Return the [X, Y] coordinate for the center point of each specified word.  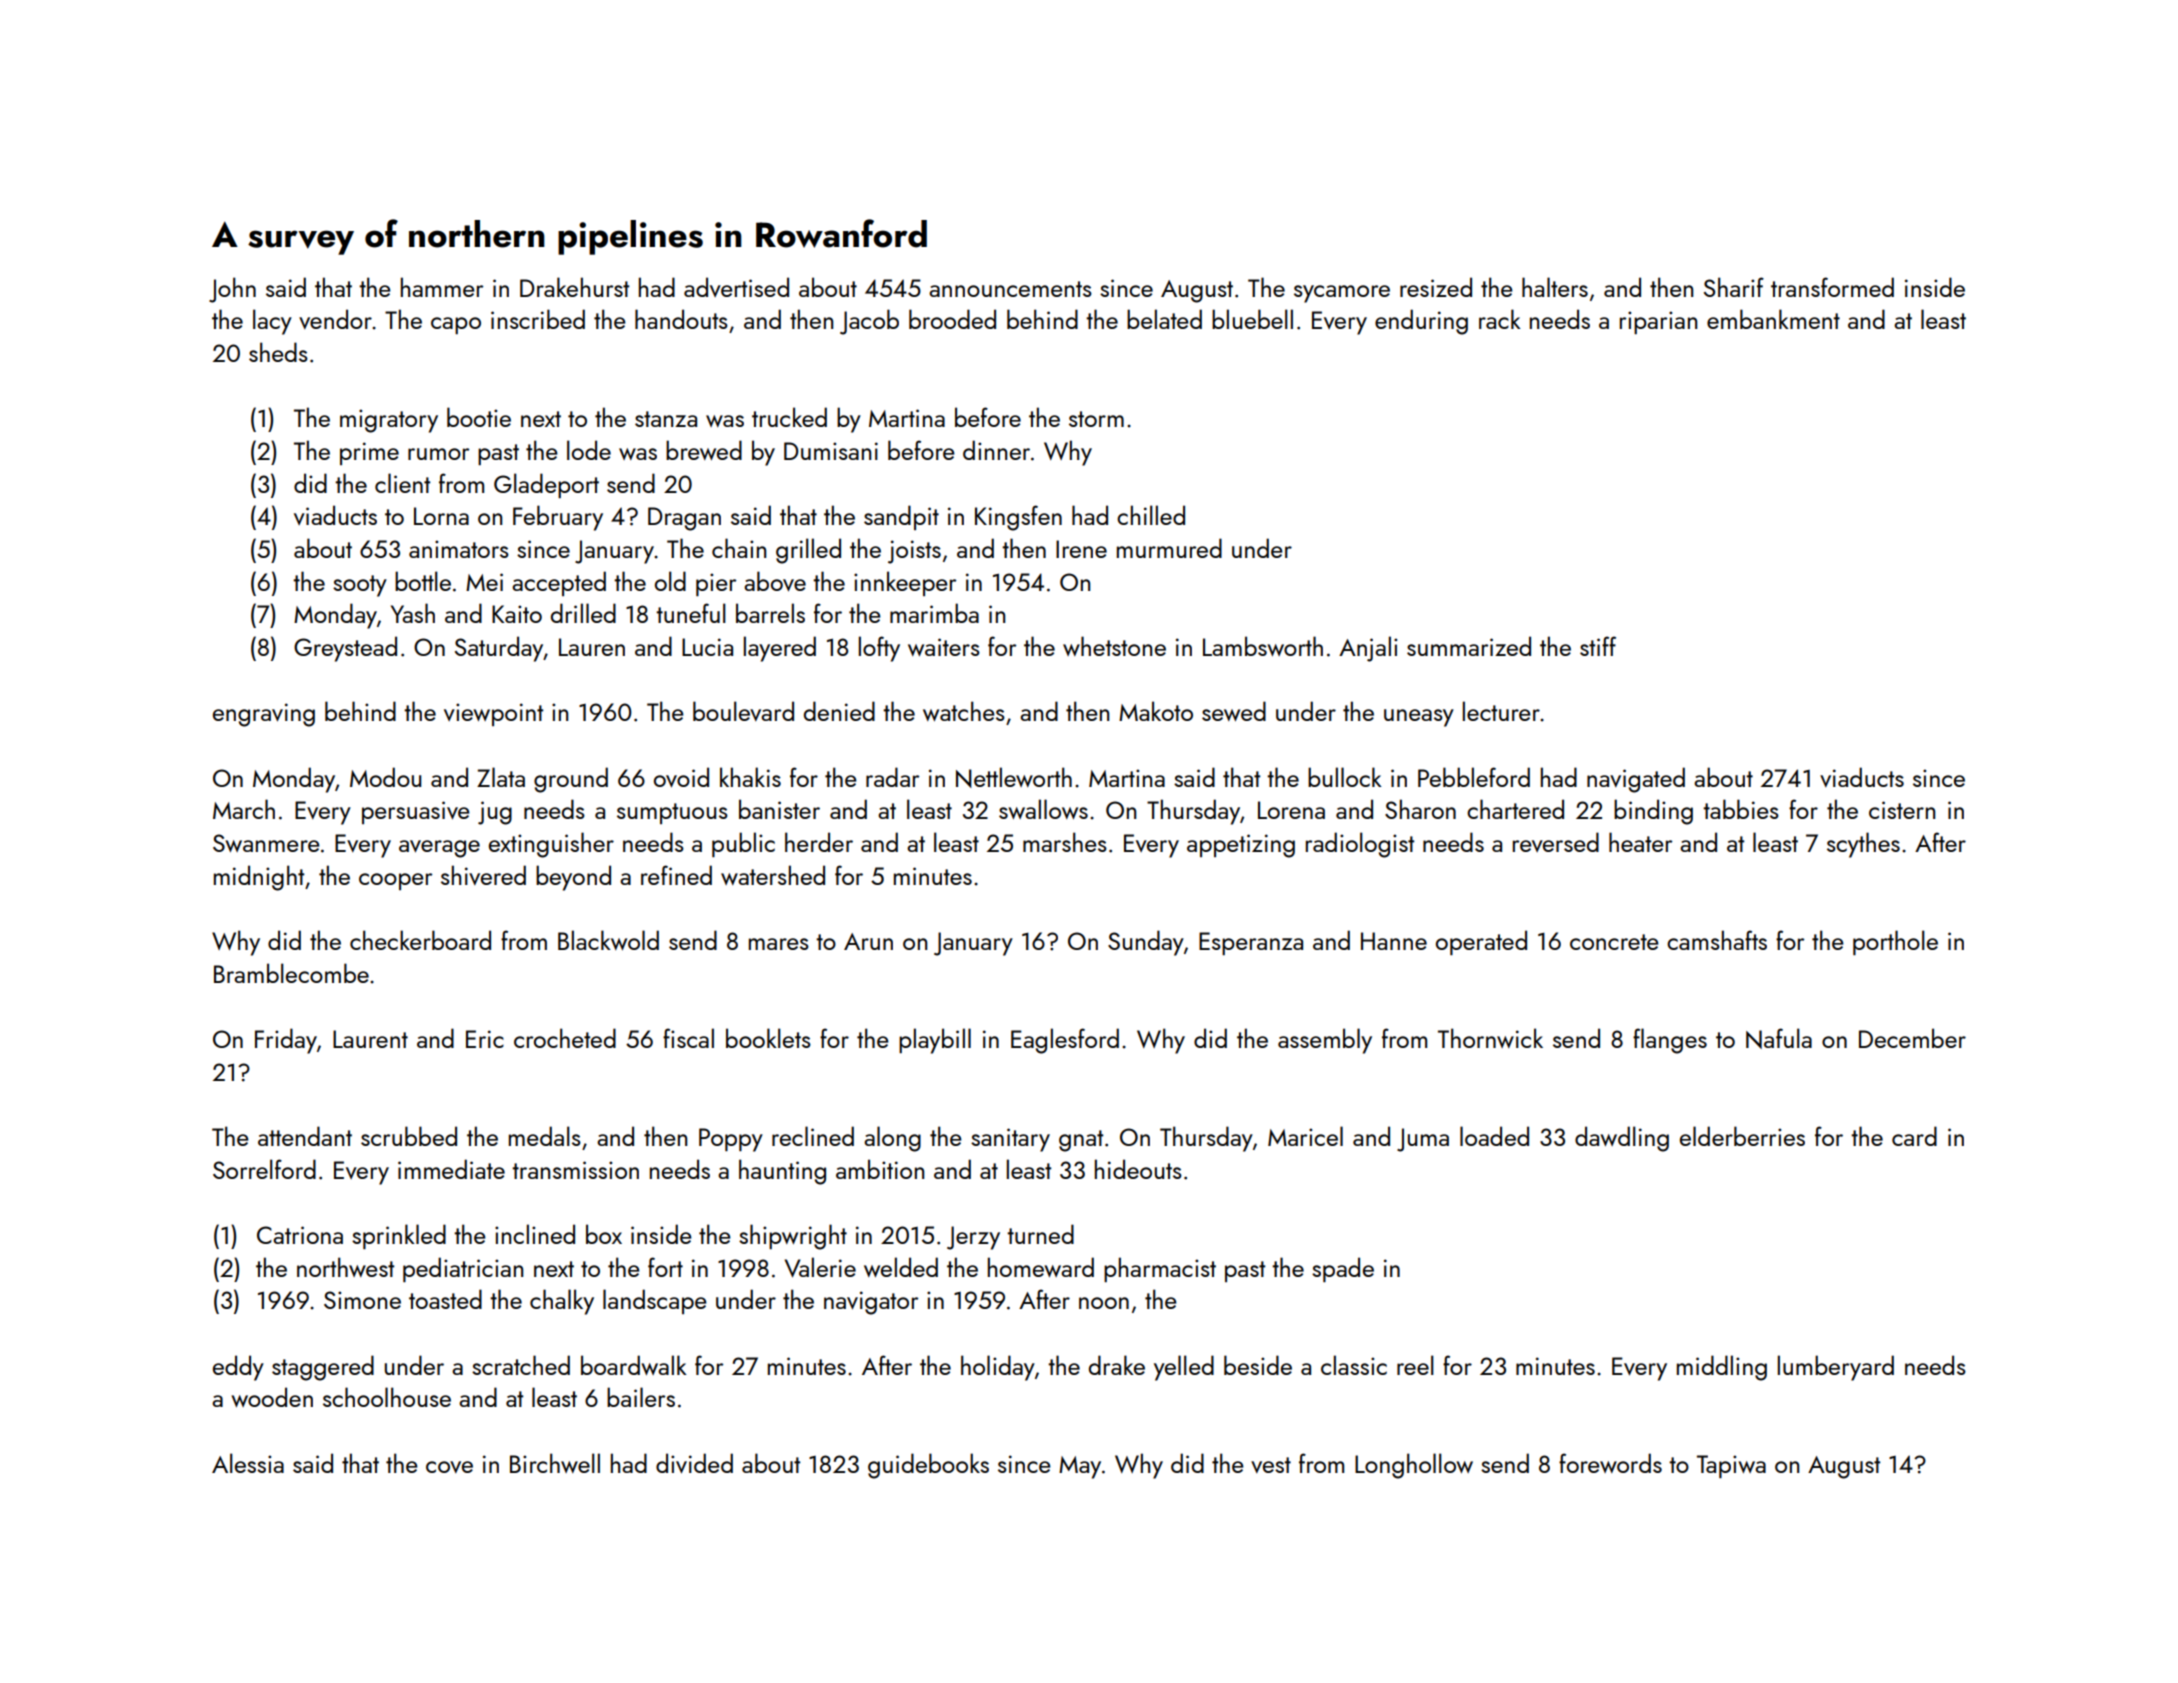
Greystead [345, 649]
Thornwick [1490, 1038]
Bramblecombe [291, 973]
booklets [768, 1038]
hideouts [1138, 1169]
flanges [1670, 1041]
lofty [879, 649]
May [1080, 1467]
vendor [335, 319]
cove [449, 1467]
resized [1436, 287]
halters [1555, 287]
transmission [575, 1170]
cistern [1902, 810]
